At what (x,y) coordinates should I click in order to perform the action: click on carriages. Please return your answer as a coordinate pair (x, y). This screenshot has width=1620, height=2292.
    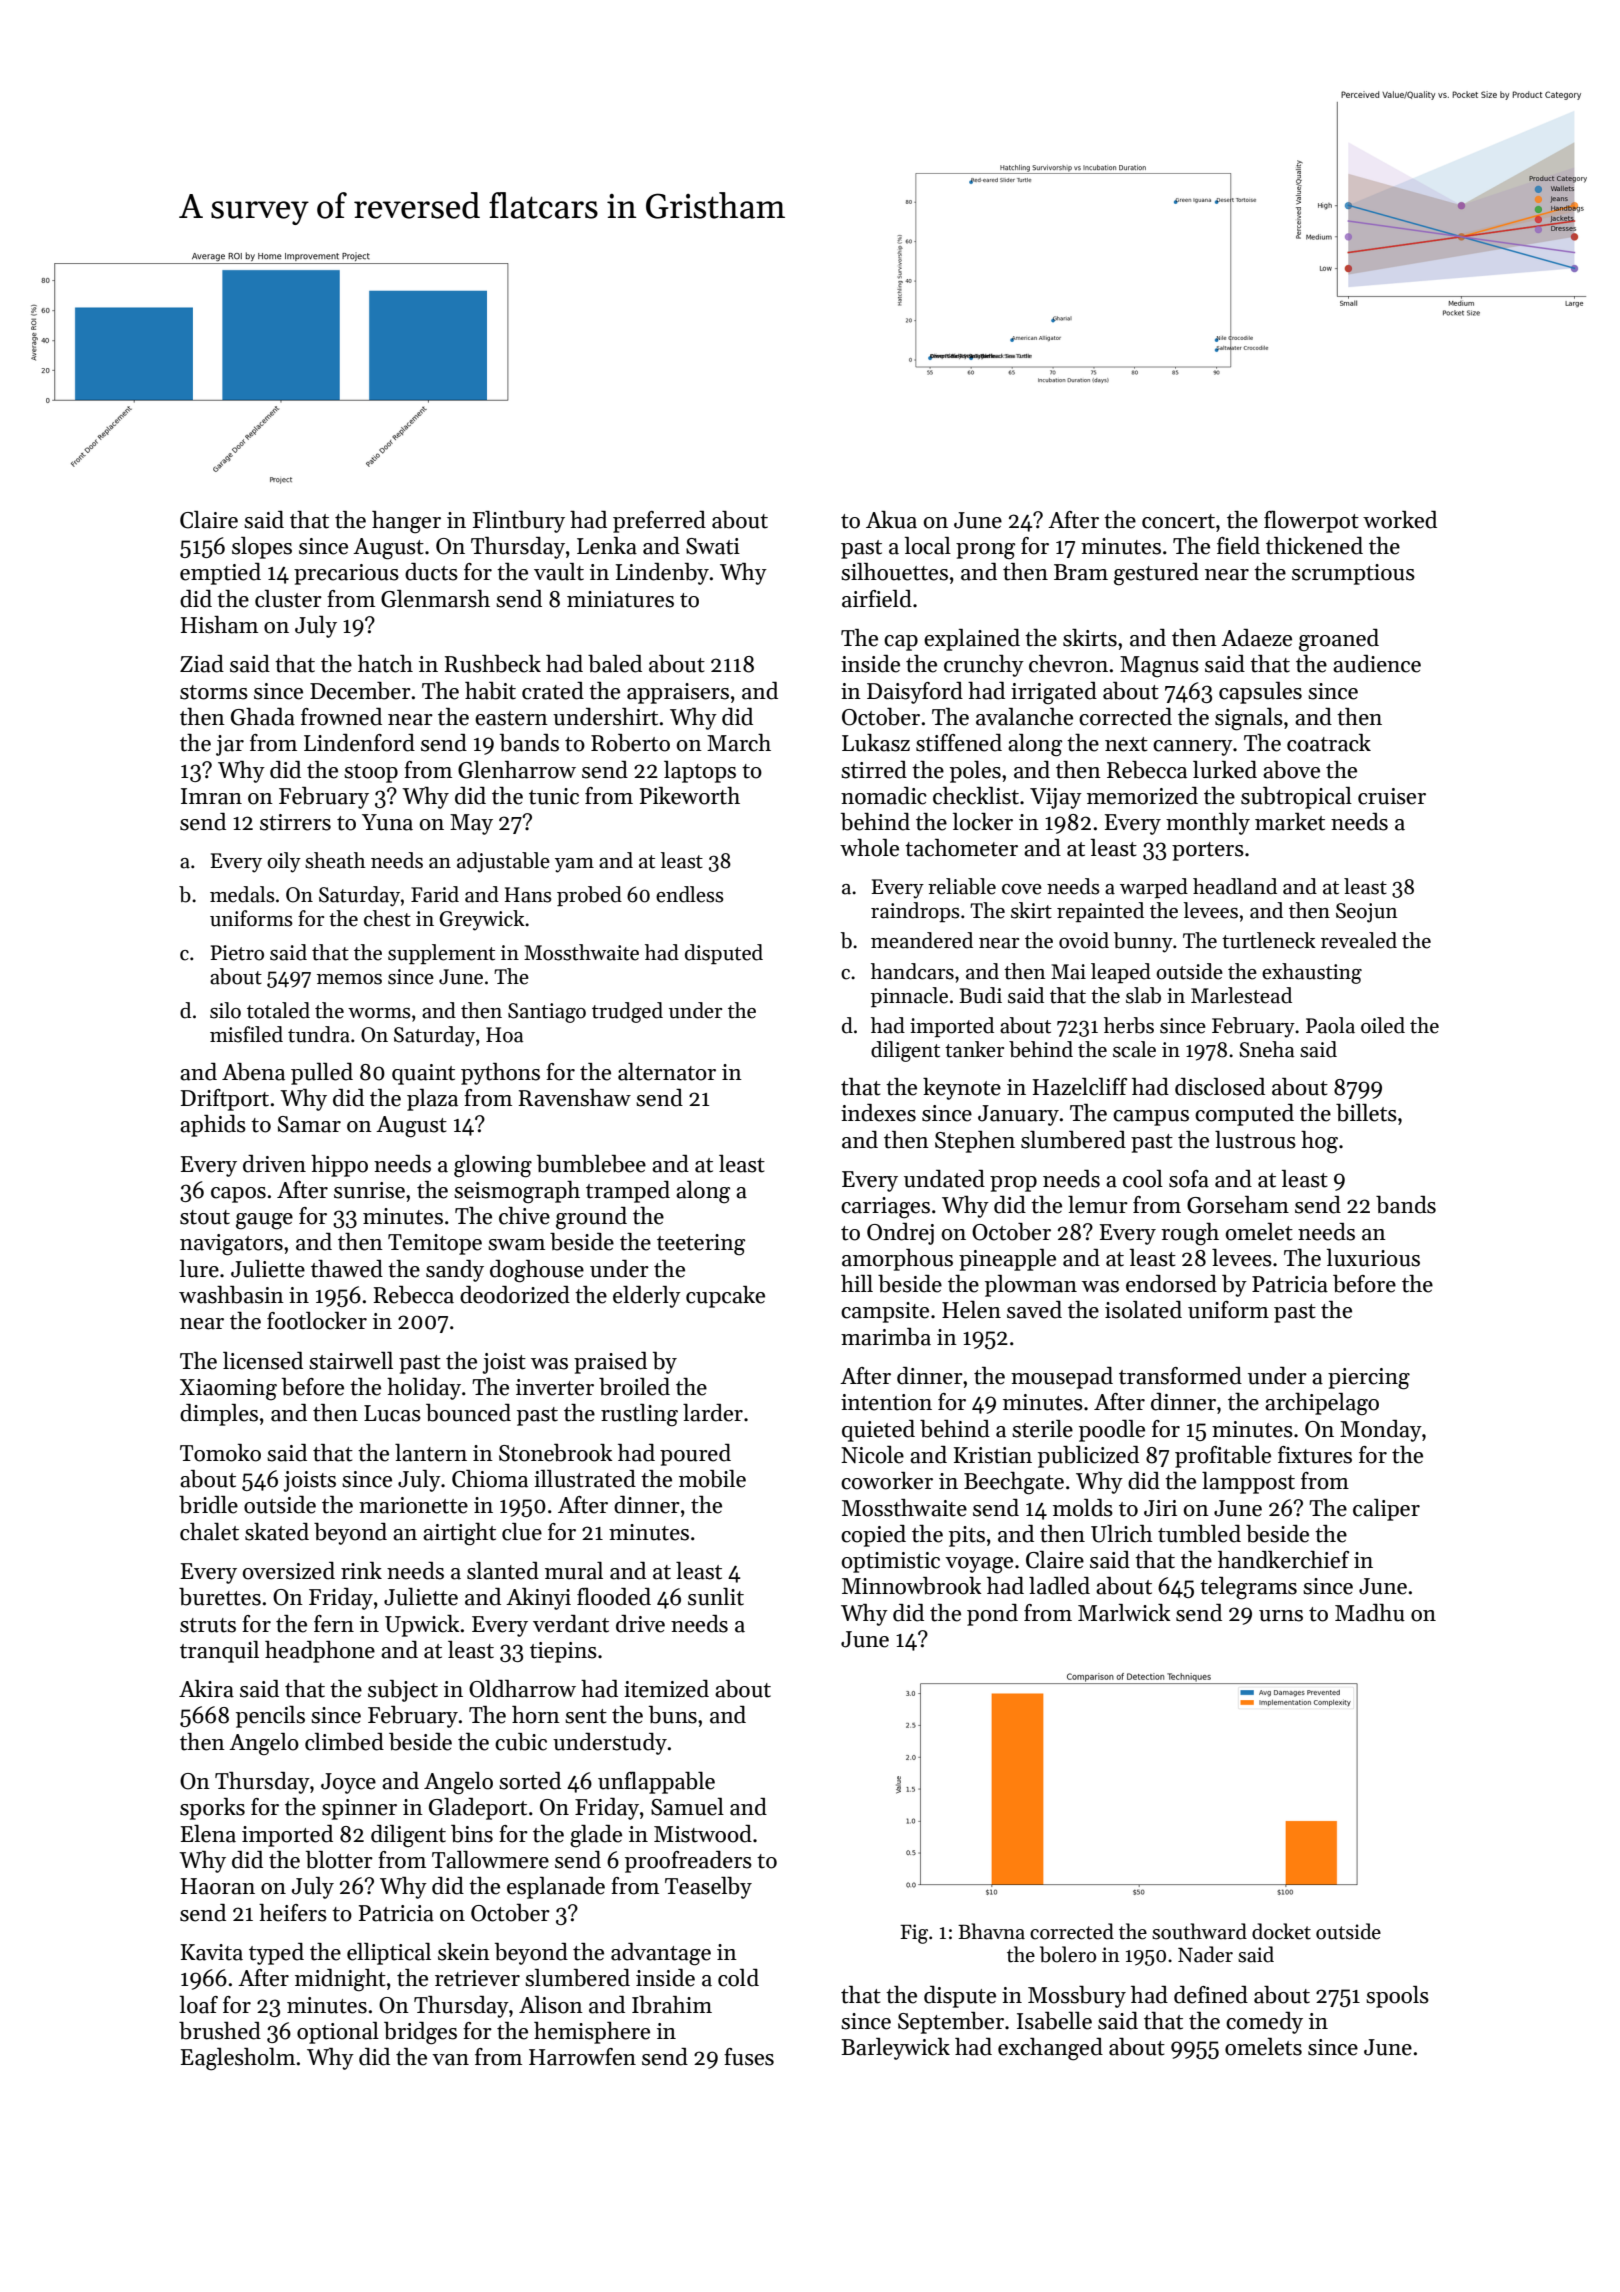
    Looking at the image, I should click on (885, 1208).
